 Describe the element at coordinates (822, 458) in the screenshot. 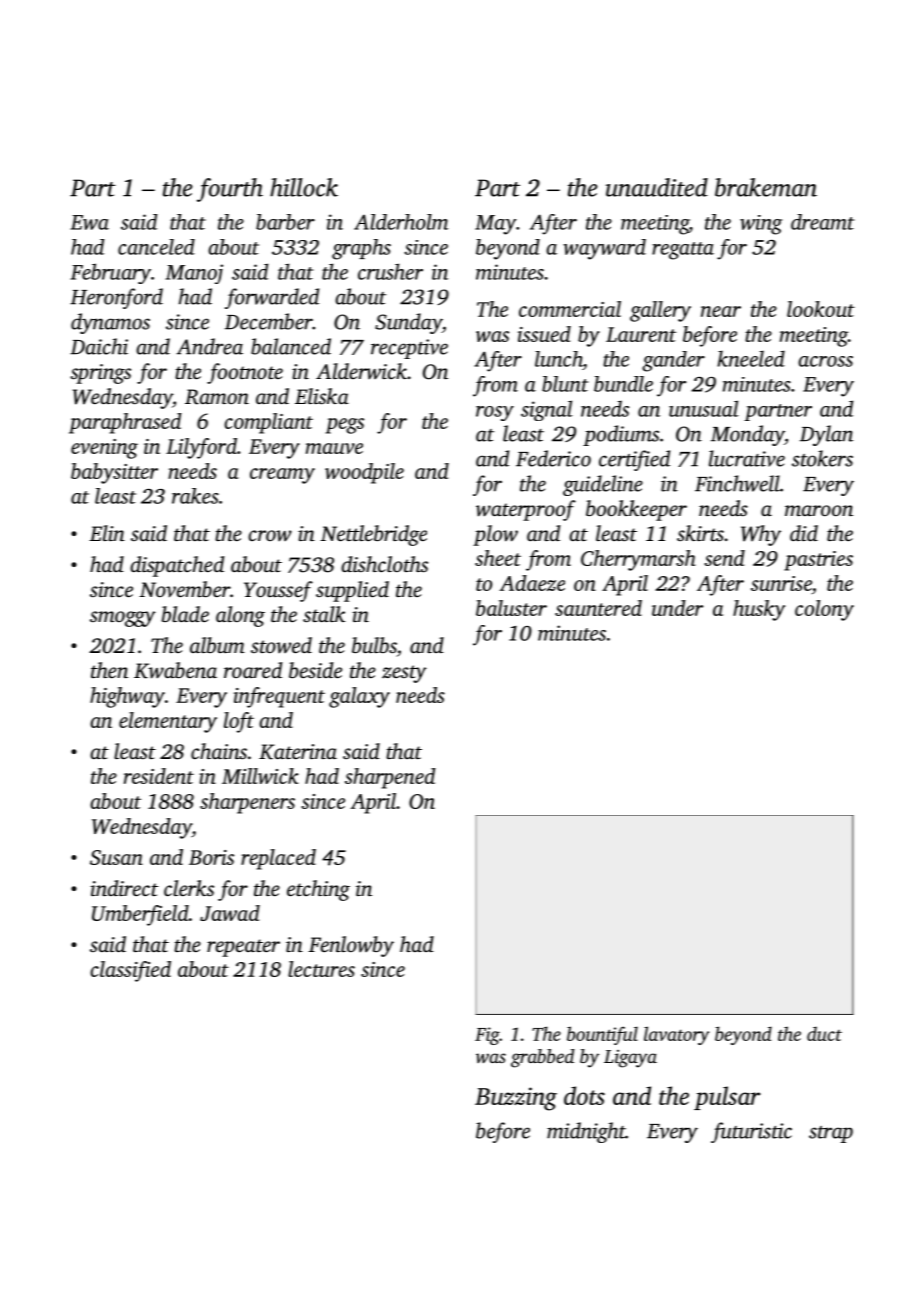

I see `stokers` at that location.
